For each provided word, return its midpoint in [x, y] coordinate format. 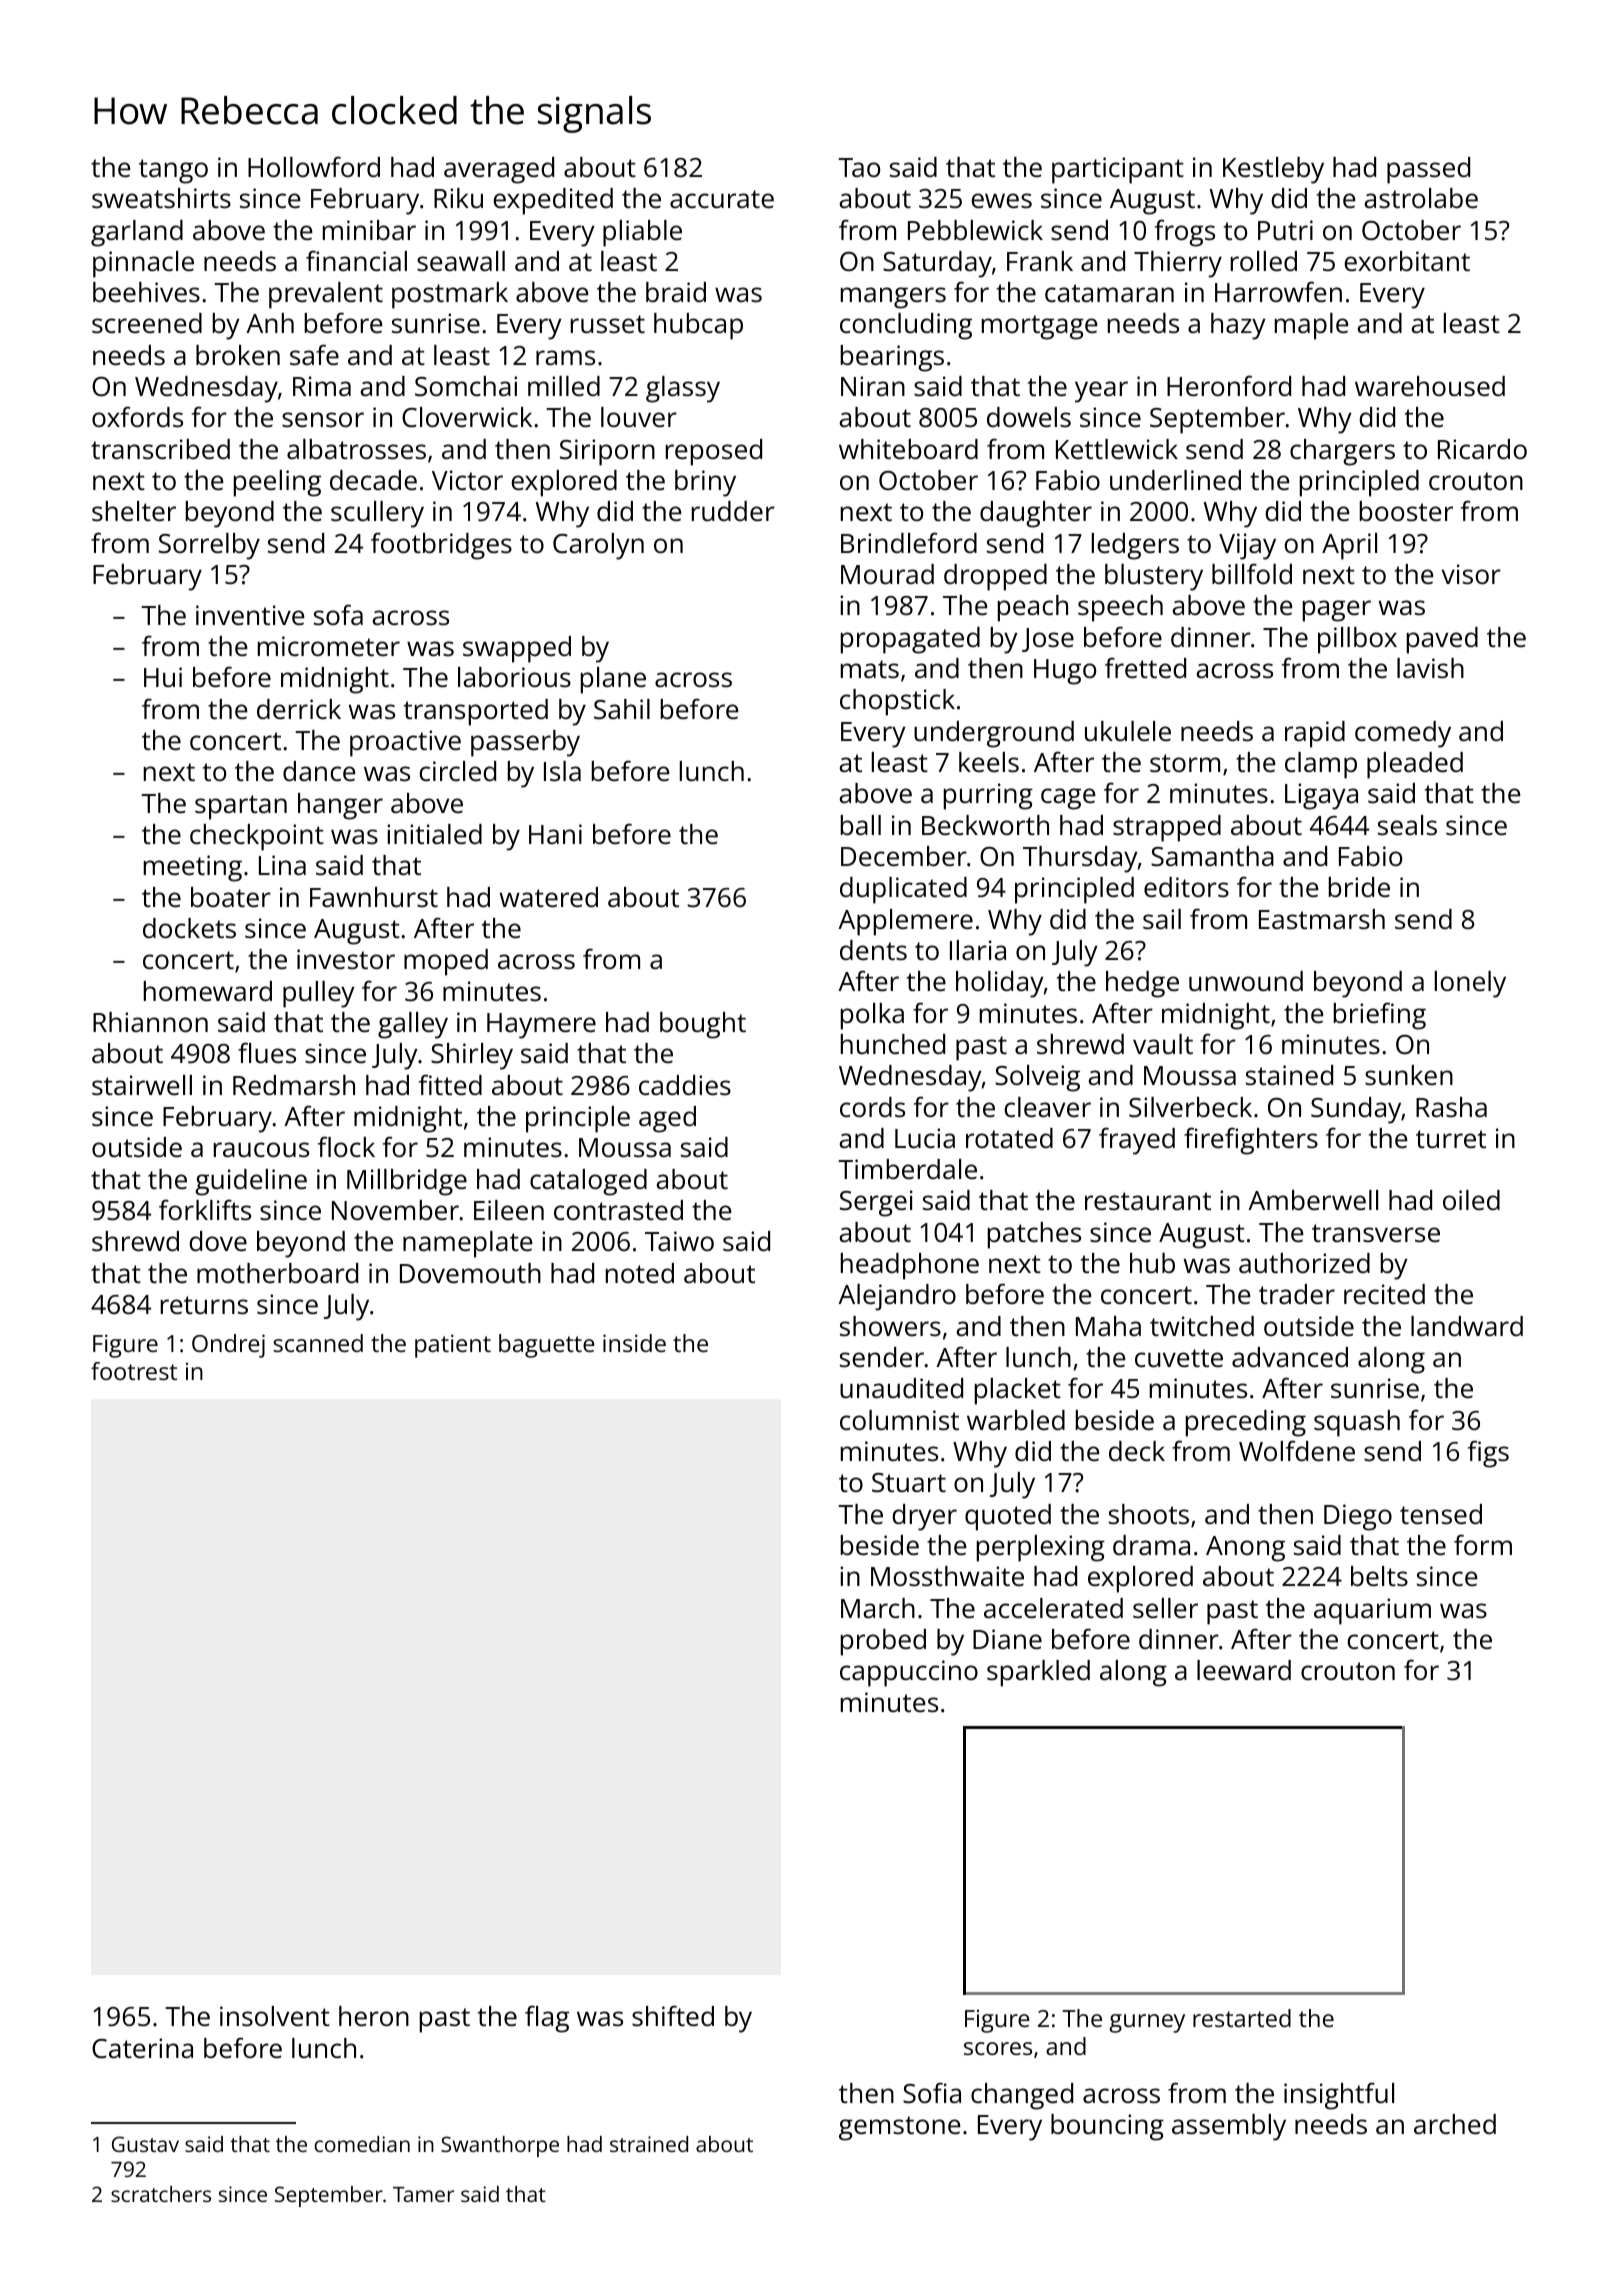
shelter [134, 511]
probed [883, 1642]
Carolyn [598, 546]
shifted [673, 2016]
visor [1471, 574]
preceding [1246, 1423]
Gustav [145, 2144]
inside [634, 1343]
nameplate [468, 1244]
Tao [859, 167]
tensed [1441, 1514]
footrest [134, 1371]
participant [1118, 170]
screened [147, 323]
